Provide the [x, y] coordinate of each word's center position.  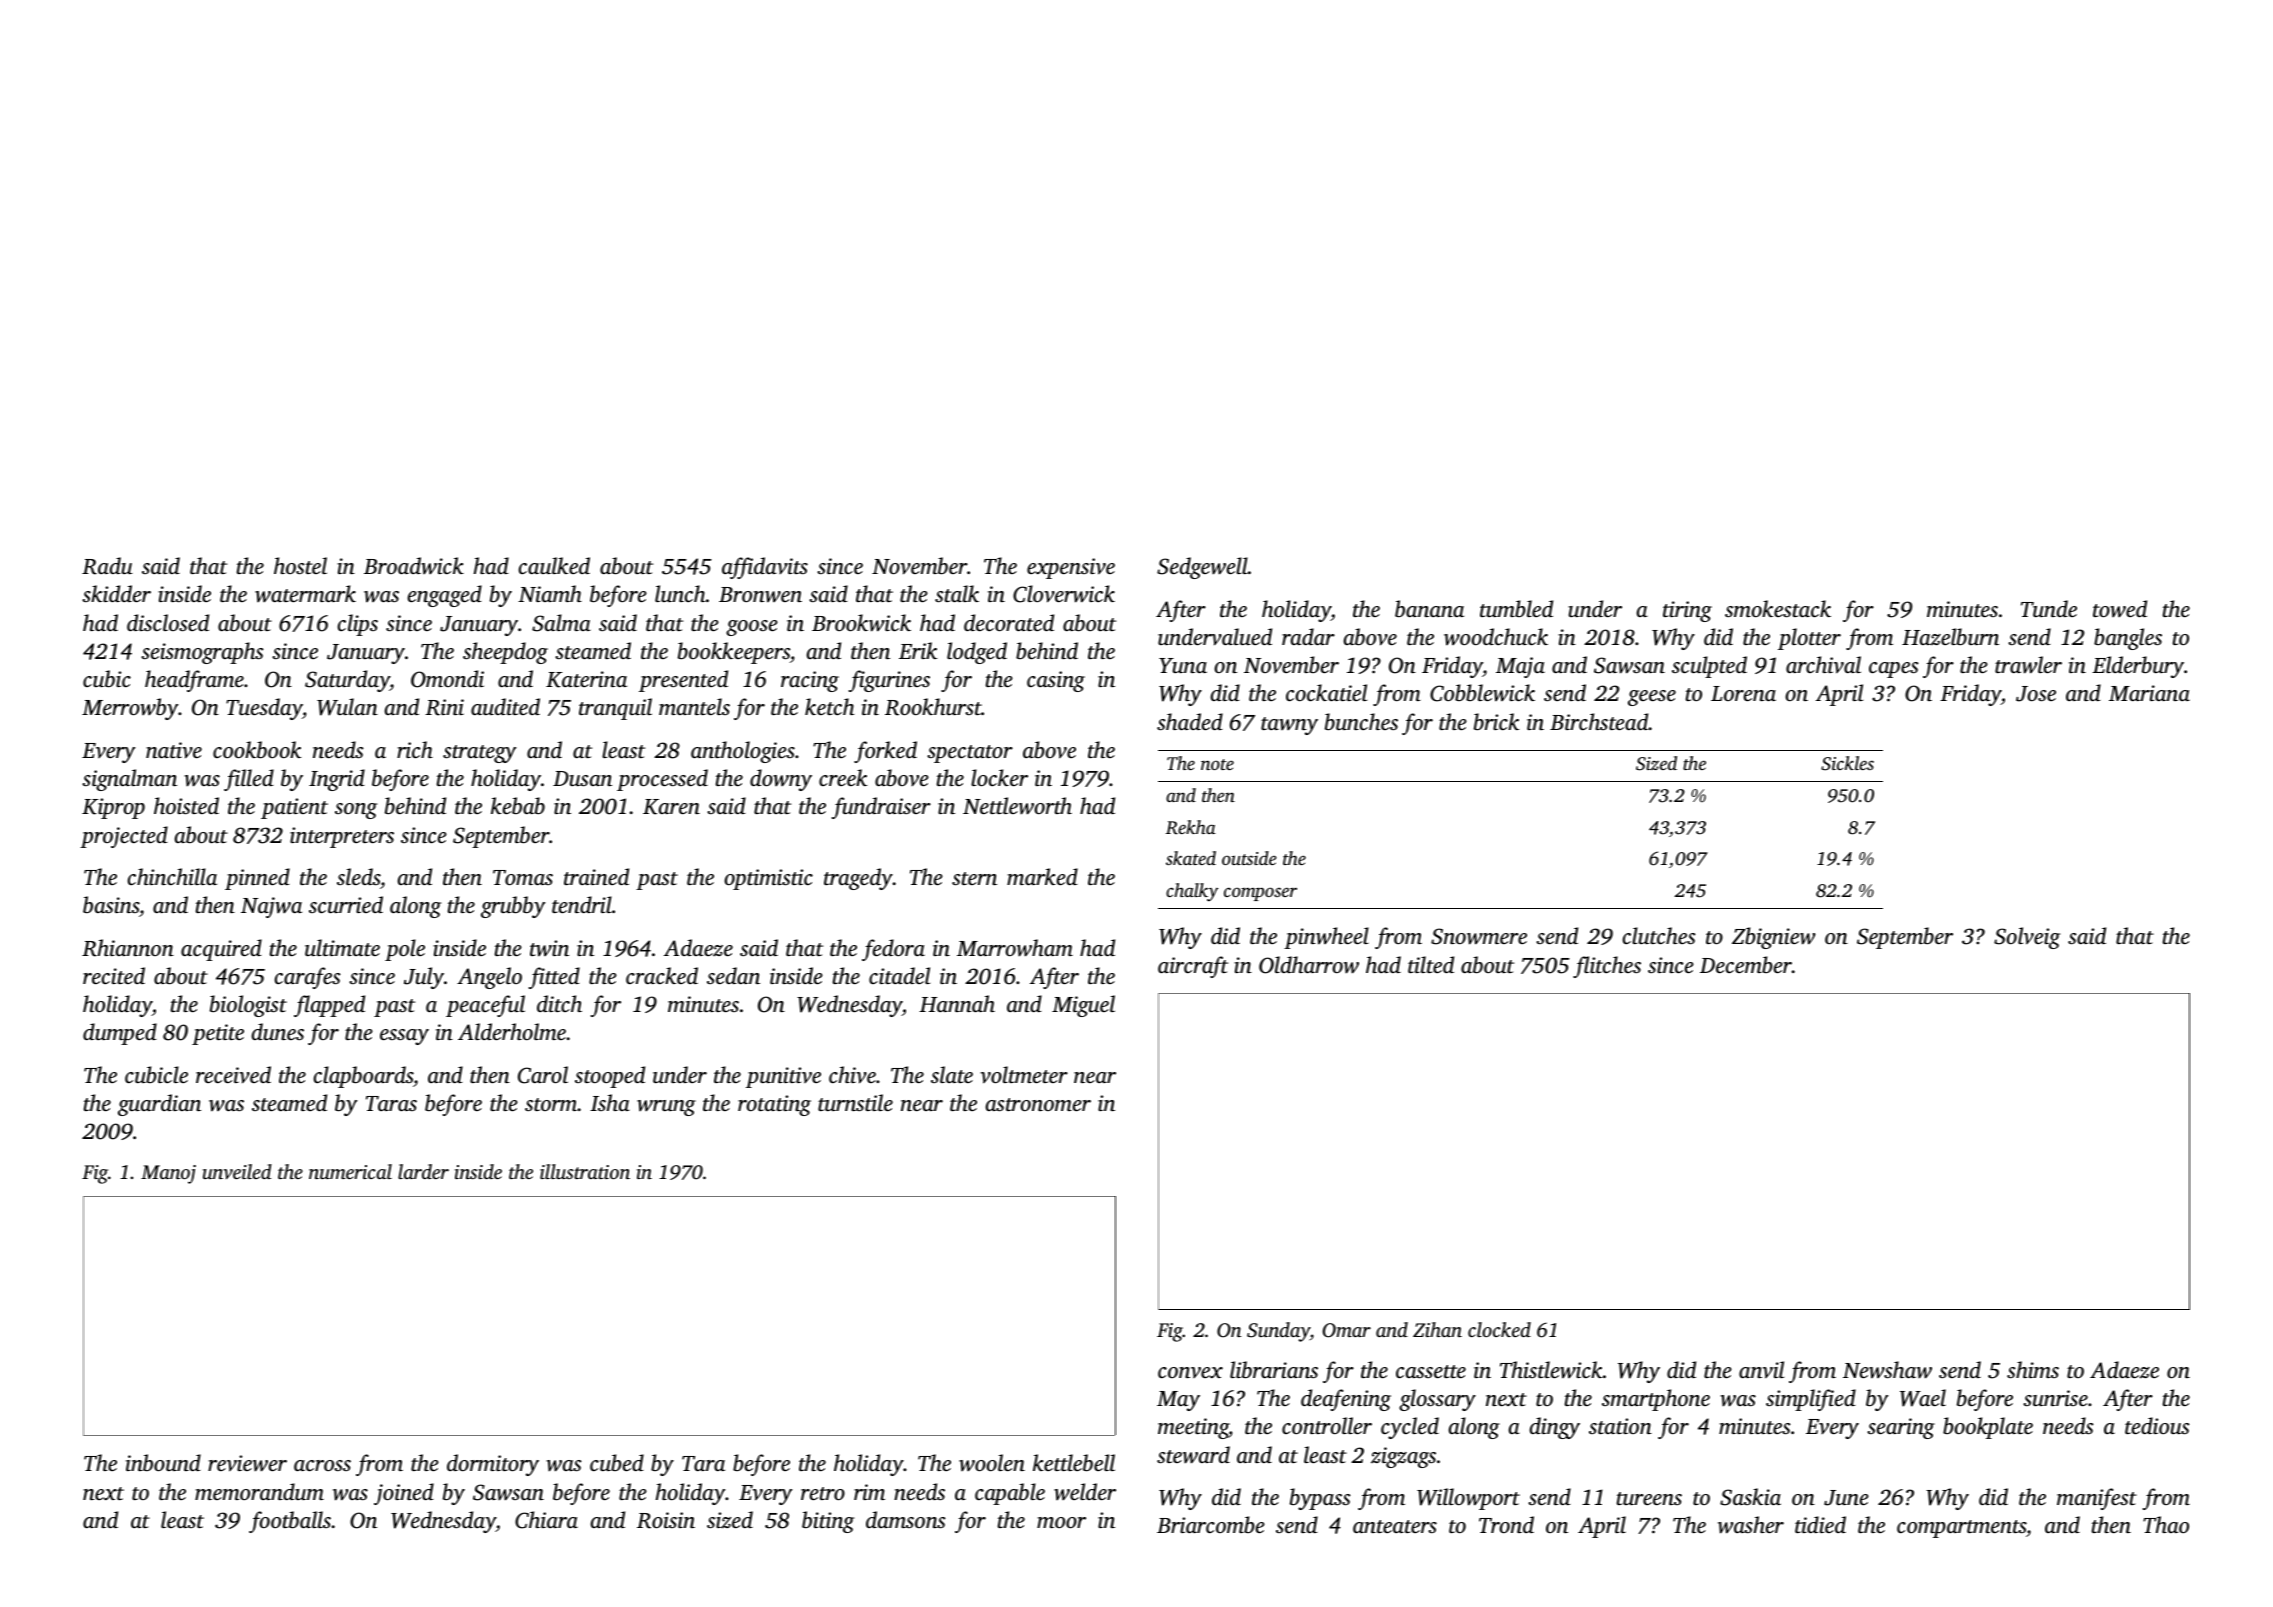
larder [423, 1171]
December [1746, 964]
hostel [300, 565]
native [174, 750]
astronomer [1038, 1104]
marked [1042, 876]
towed [2120, 608]
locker [999, 777]
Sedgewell [1202, 568]
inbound [163, 1462]
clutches [1659, 935]
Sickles [1847, 763]
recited [114, 975]
